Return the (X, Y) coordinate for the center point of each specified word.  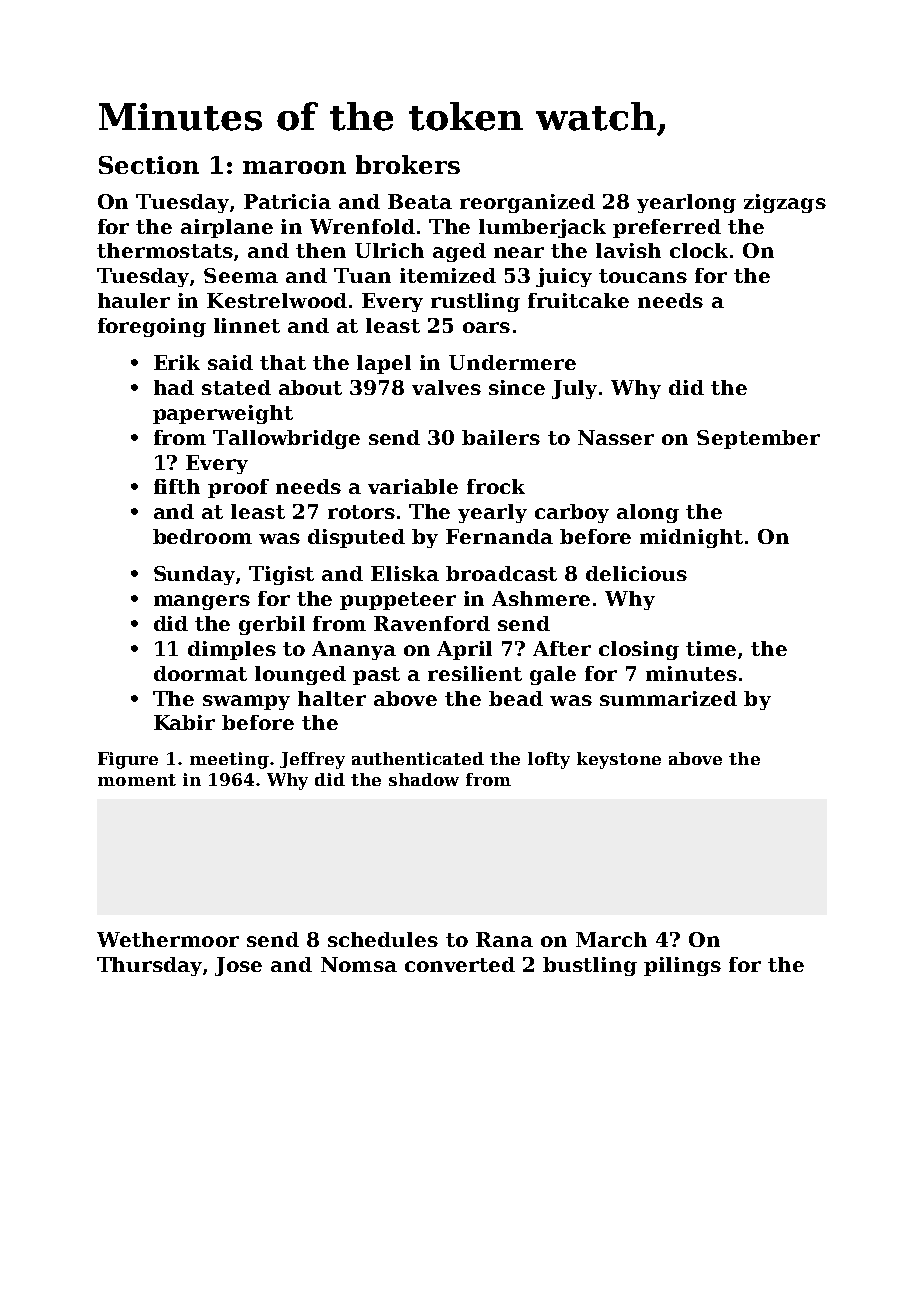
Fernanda (499, 536)
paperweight (223, 414)
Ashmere (541, 598)
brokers (408, 164)
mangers (202, 602)
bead (516, 698)
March (611, 939)
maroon (294, 167)
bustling (590, 966)
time (711, 648)
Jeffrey (312, 760)
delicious (636, 573)
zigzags (785, 203)
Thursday (149, 966)
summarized (668, 698)
